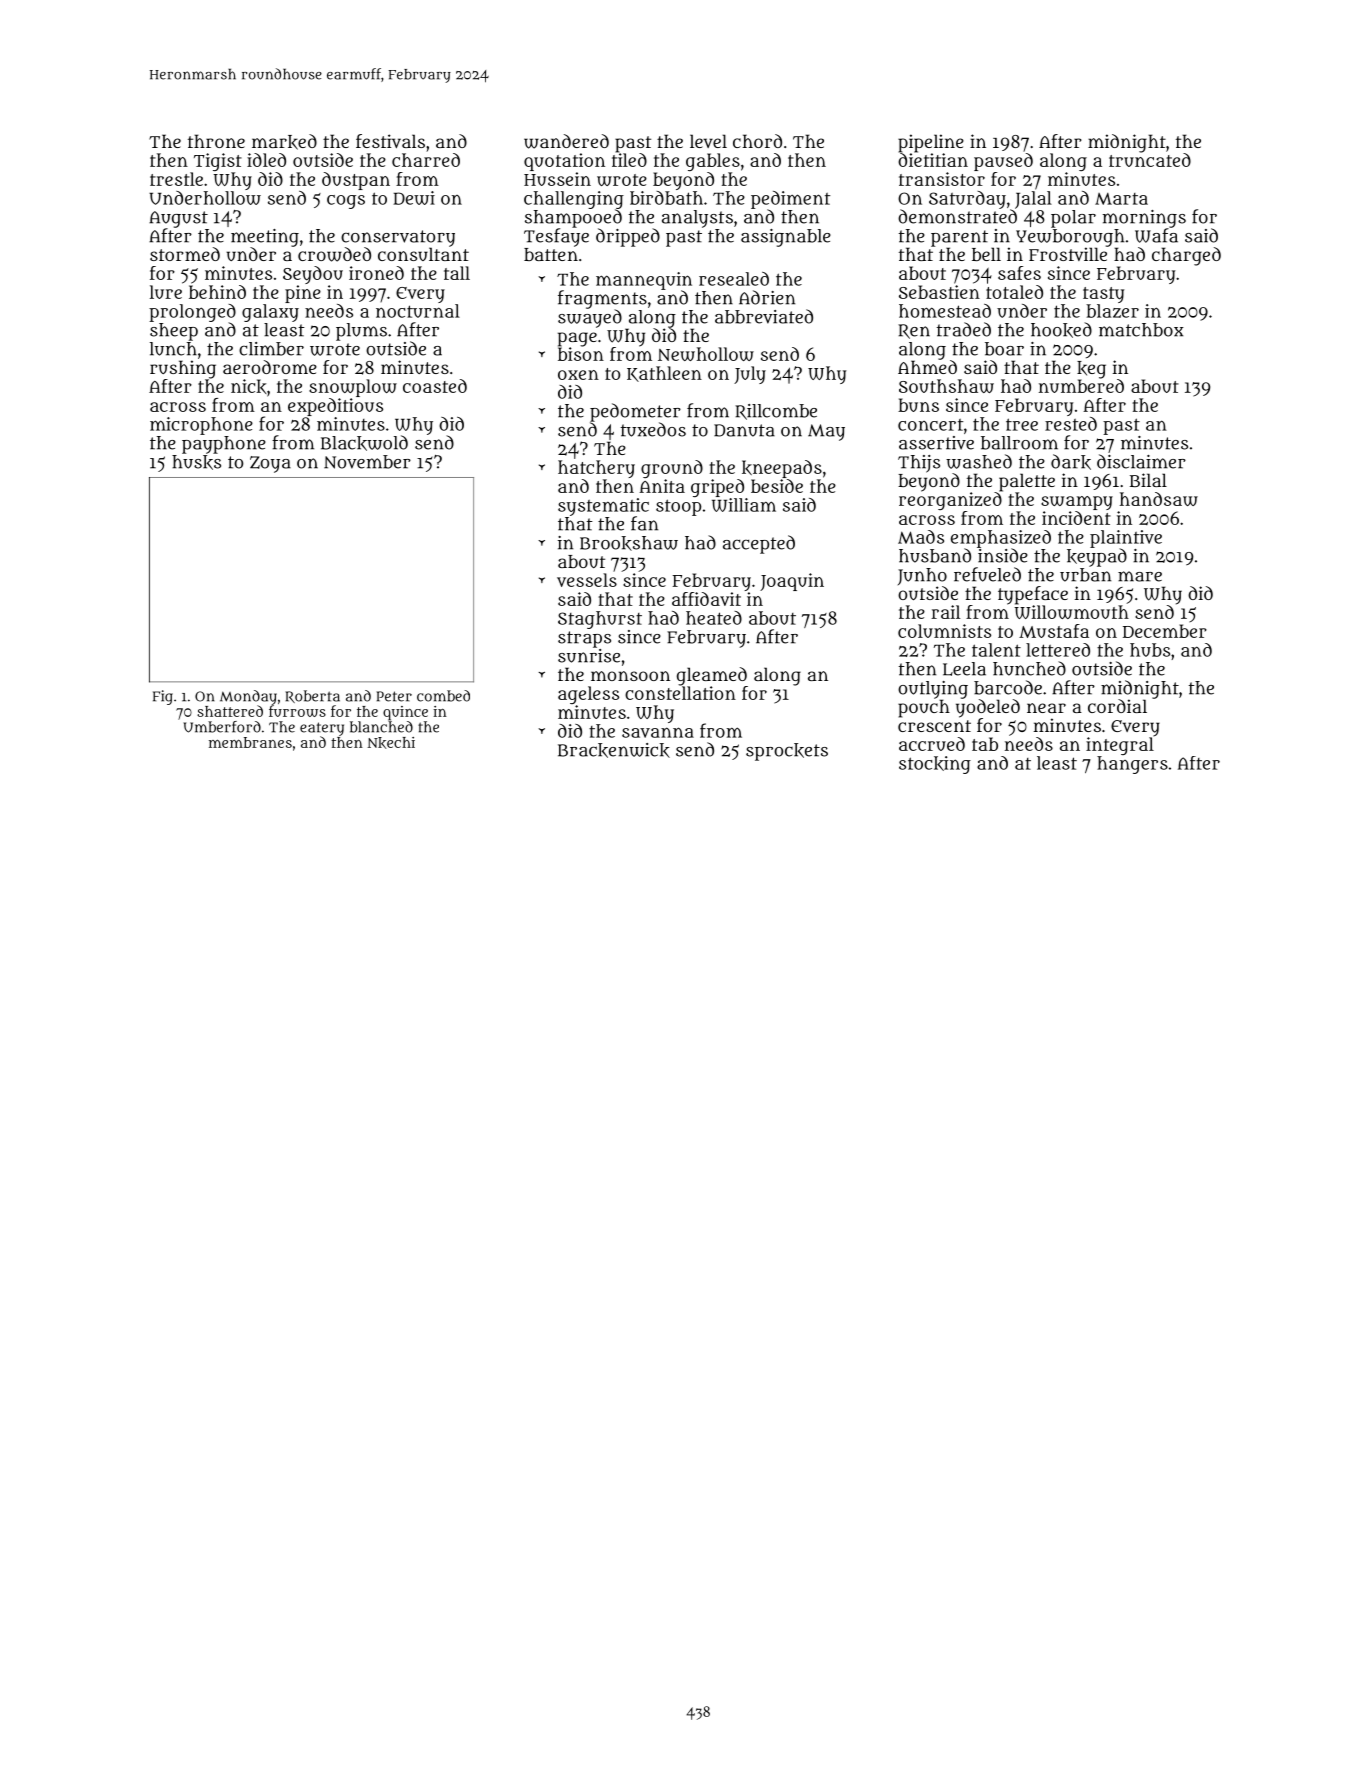  I want to click on dustpan, so click(356, 181).
